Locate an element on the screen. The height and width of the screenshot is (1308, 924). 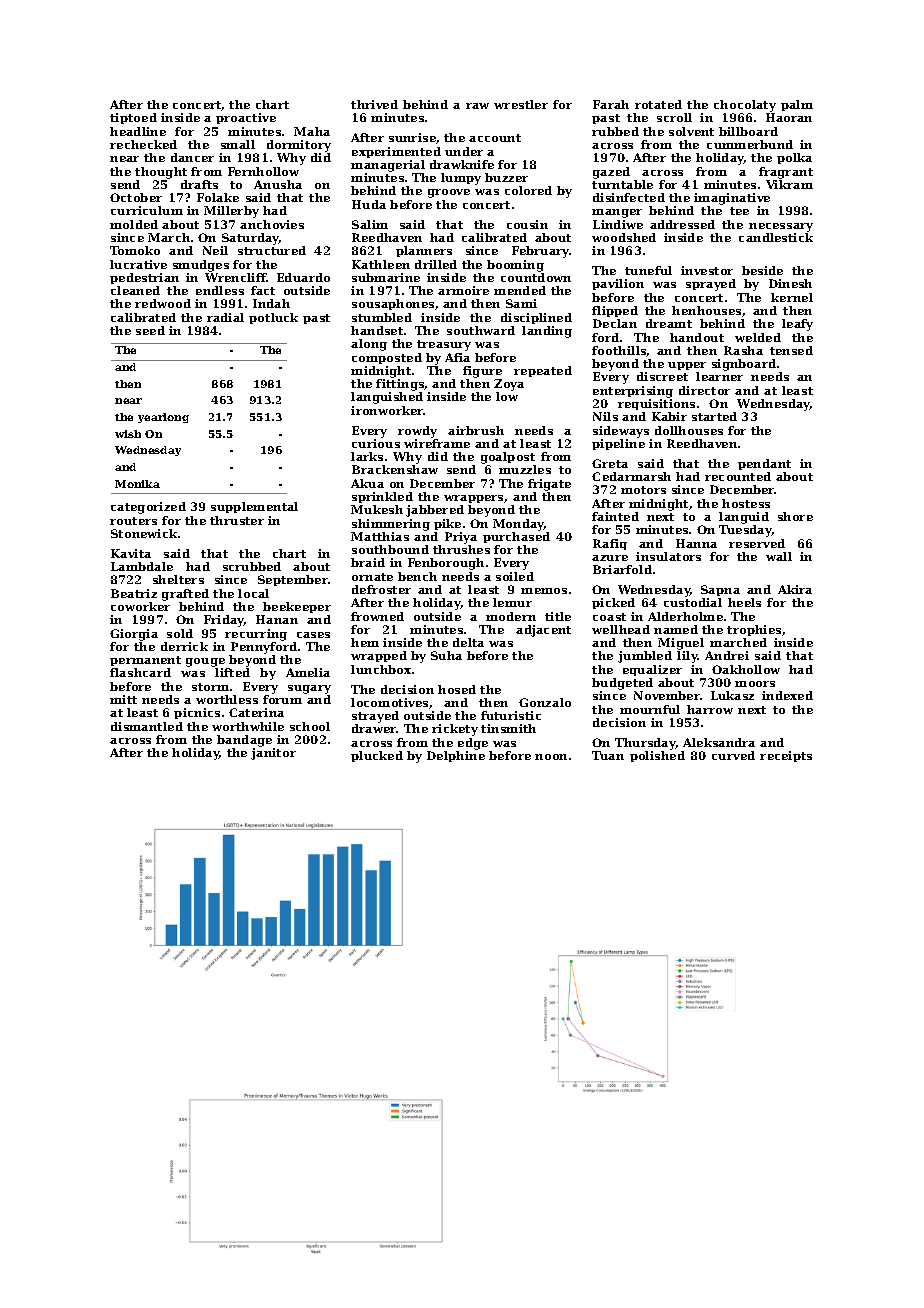
small is located at coordinates (238, 144).
